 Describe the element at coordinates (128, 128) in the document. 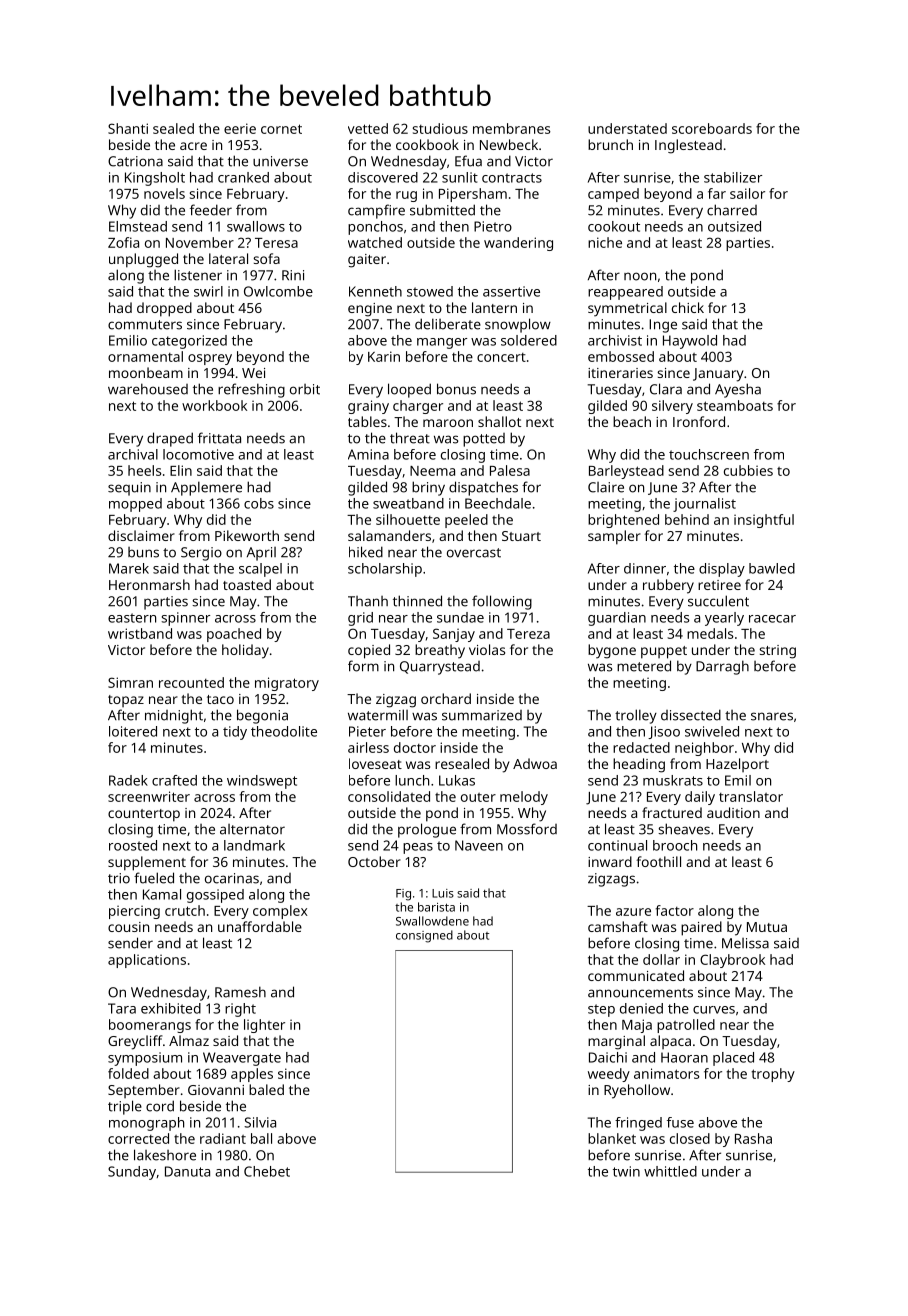

I see `Shanti` at that location.
